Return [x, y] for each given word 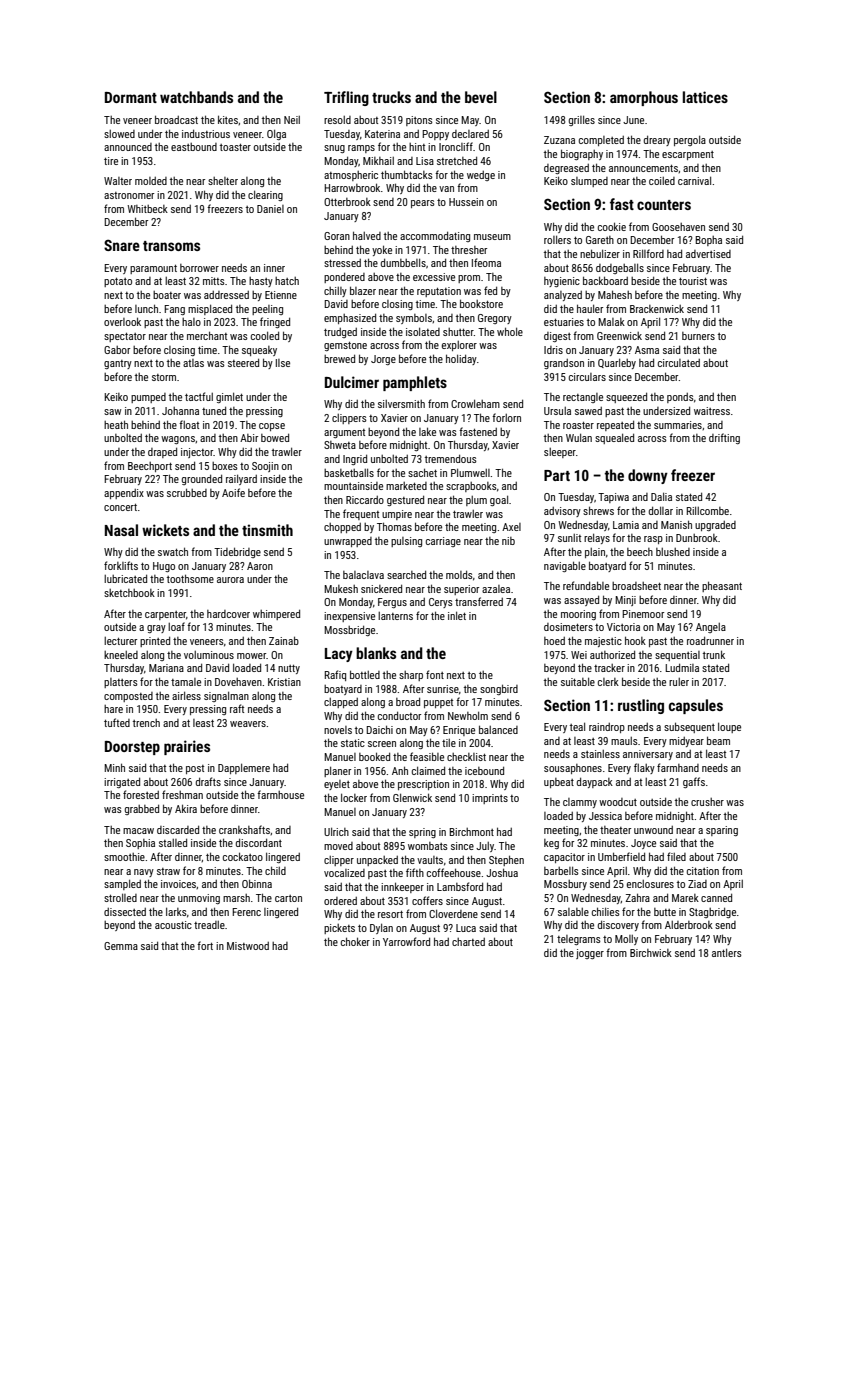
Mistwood [248, 946]
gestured [405, 500]
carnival [694, 180]
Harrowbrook [352, 187]
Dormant [131, 97]
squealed [614, 438]
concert [120, 507]
